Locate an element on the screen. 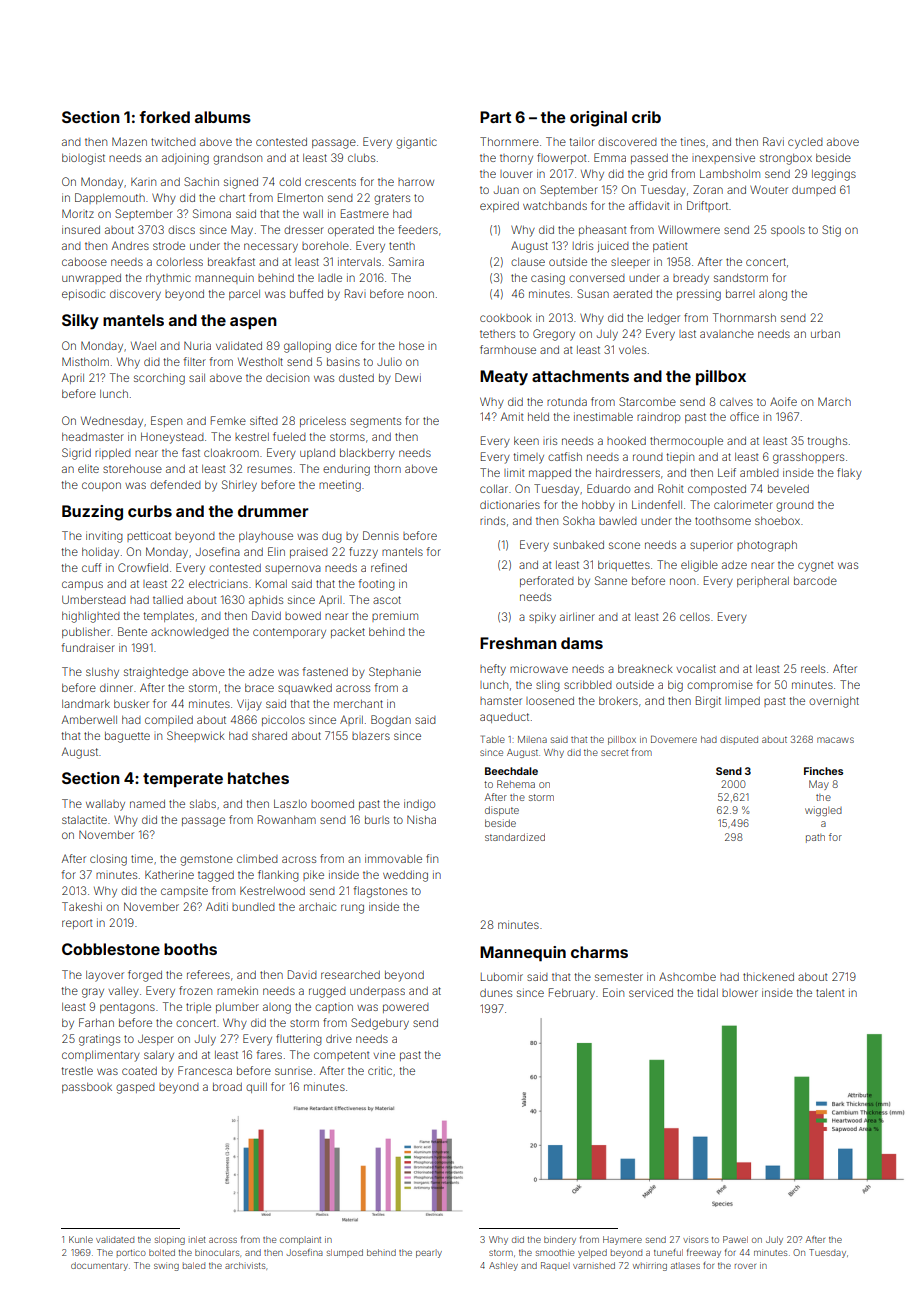 Image resolution: width=924 pixels, height=1308 pixels. Part is located at coordinates (495, 117).
